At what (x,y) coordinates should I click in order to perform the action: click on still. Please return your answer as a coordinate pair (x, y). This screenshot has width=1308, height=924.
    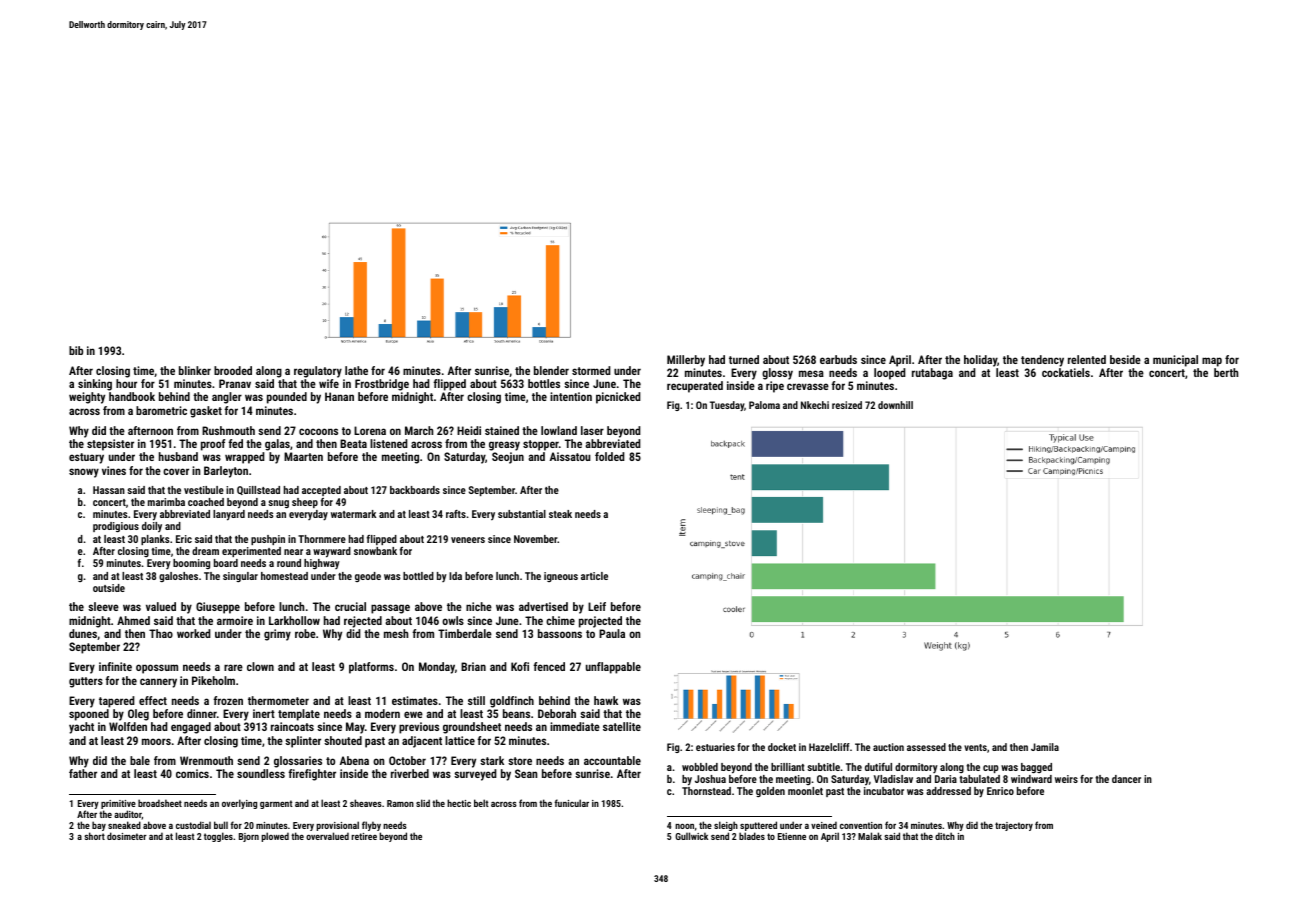
    Looking at the image, I should click on (476, 700).
